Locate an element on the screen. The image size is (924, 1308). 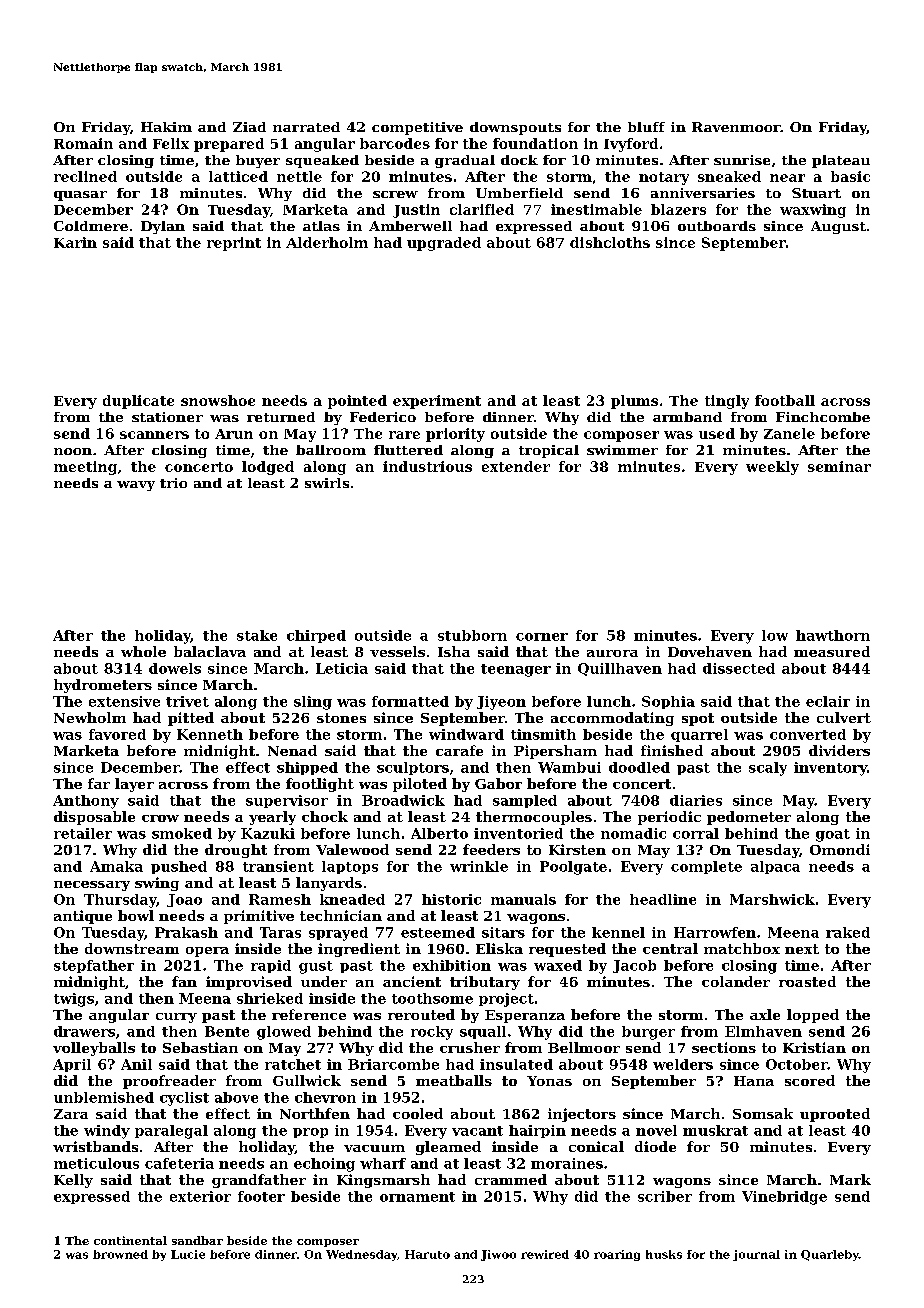
Newholm is located at coordinates (90, 717).
